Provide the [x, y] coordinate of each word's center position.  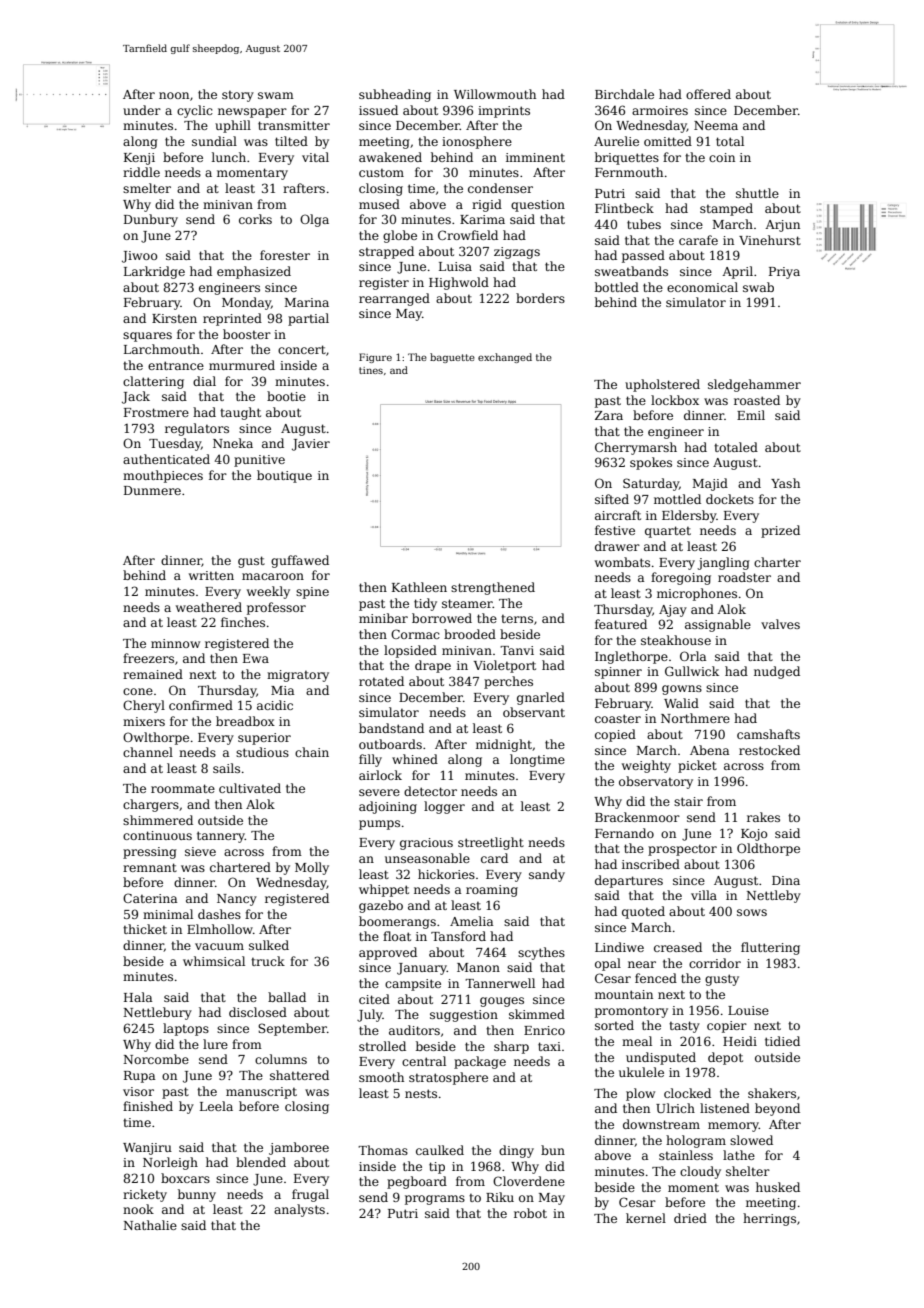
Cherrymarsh [636, 448]
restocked [769, 750]
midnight [504, 745]
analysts [299, 1210]
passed [643, 256]
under [142, 110]
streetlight [491, 843]
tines [371, 370]
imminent [535, 157]
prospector [682, 850]
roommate [183, 788]
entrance [176, 365]
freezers [148, 658]
